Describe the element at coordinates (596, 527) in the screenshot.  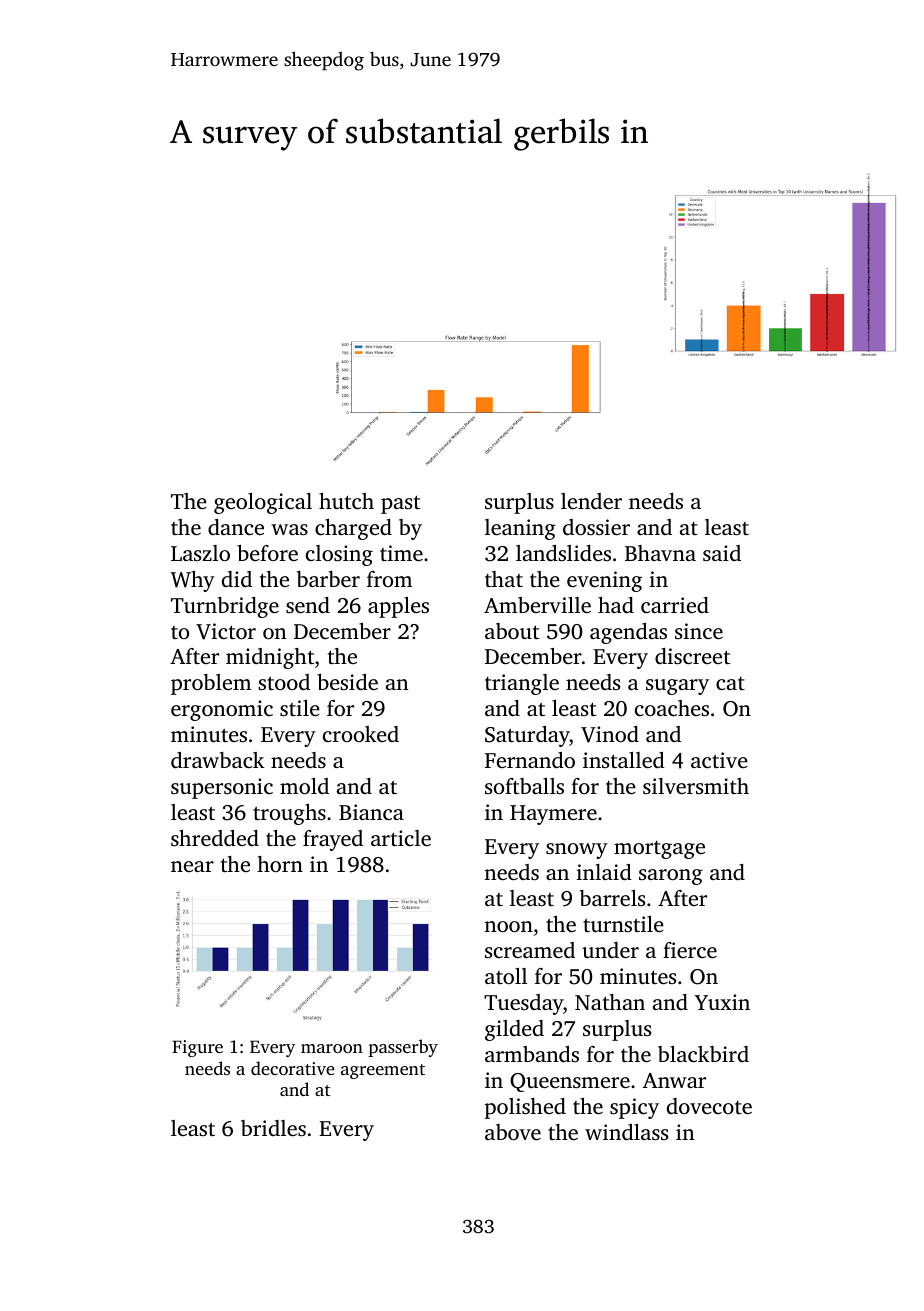
I see `dossier` at that location.
